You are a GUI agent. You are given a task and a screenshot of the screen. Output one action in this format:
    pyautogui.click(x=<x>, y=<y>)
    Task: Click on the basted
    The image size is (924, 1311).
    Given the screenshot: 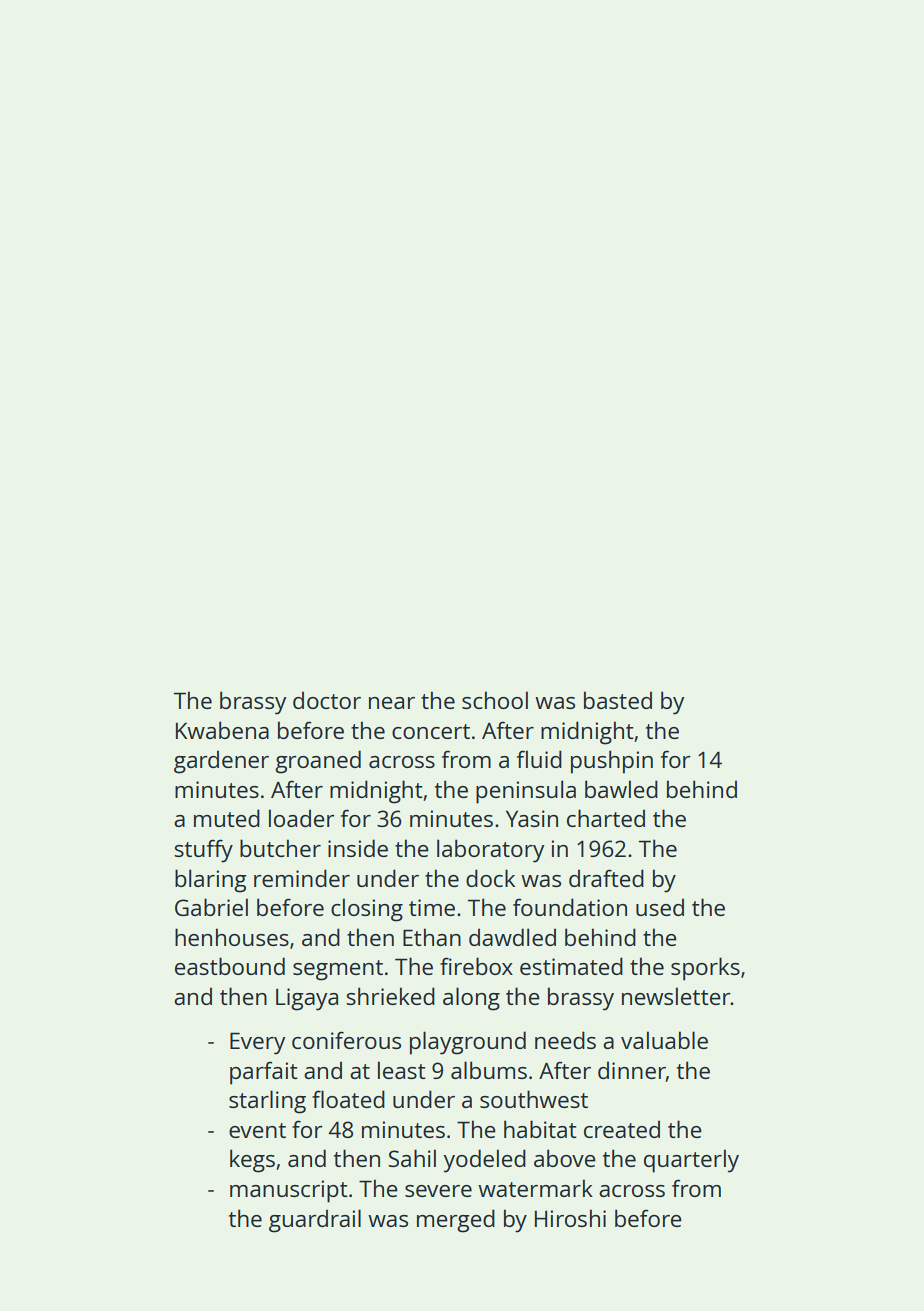 What is the action you would take?
    pyautogui.click(x=618, y=700)
